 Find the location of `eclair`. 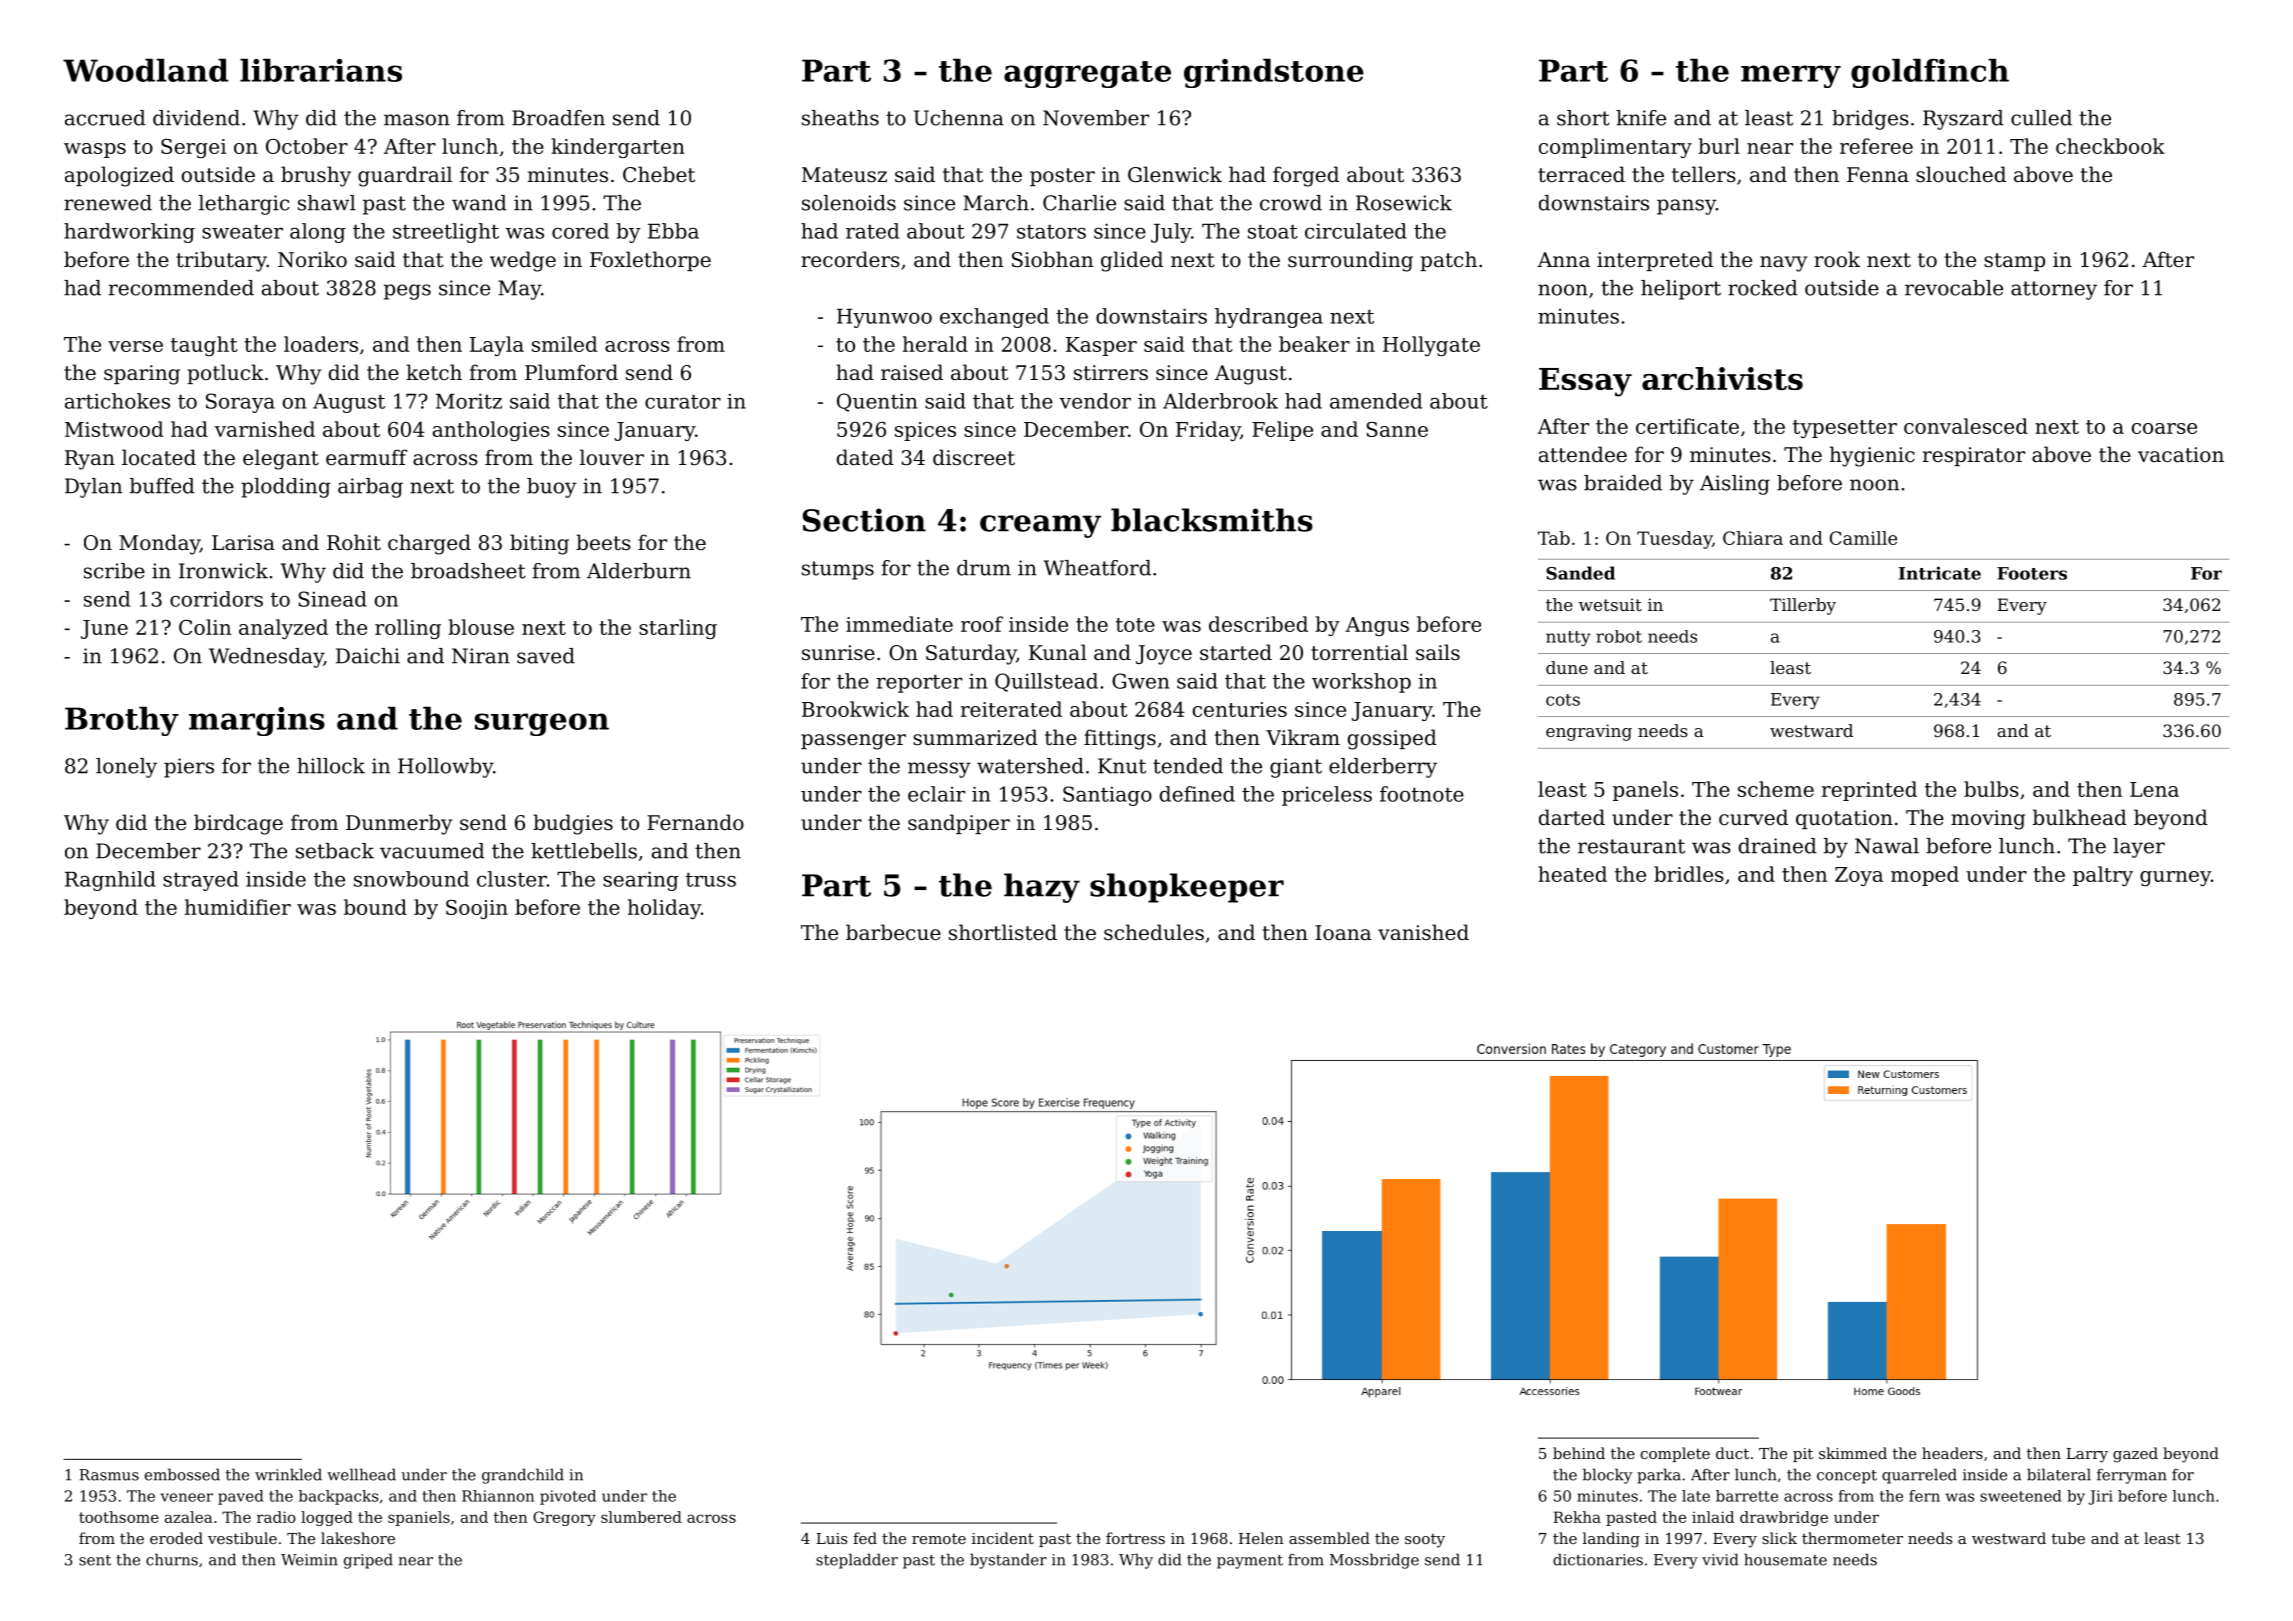

eclair is located at coordinates (936, 794).
